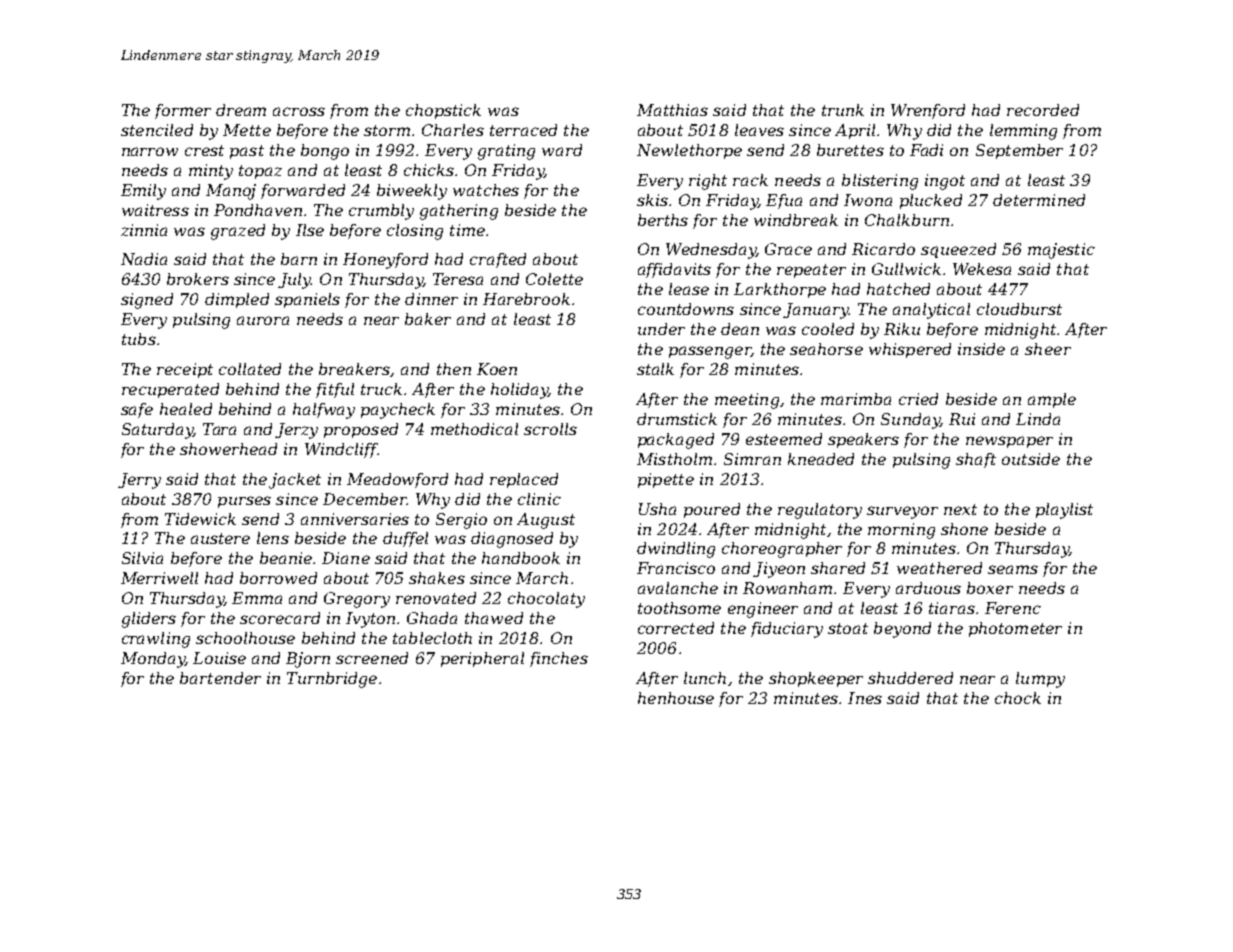  Describe the element at coordinates (204, 150) in the screenshot. I see `crest` at that location.
